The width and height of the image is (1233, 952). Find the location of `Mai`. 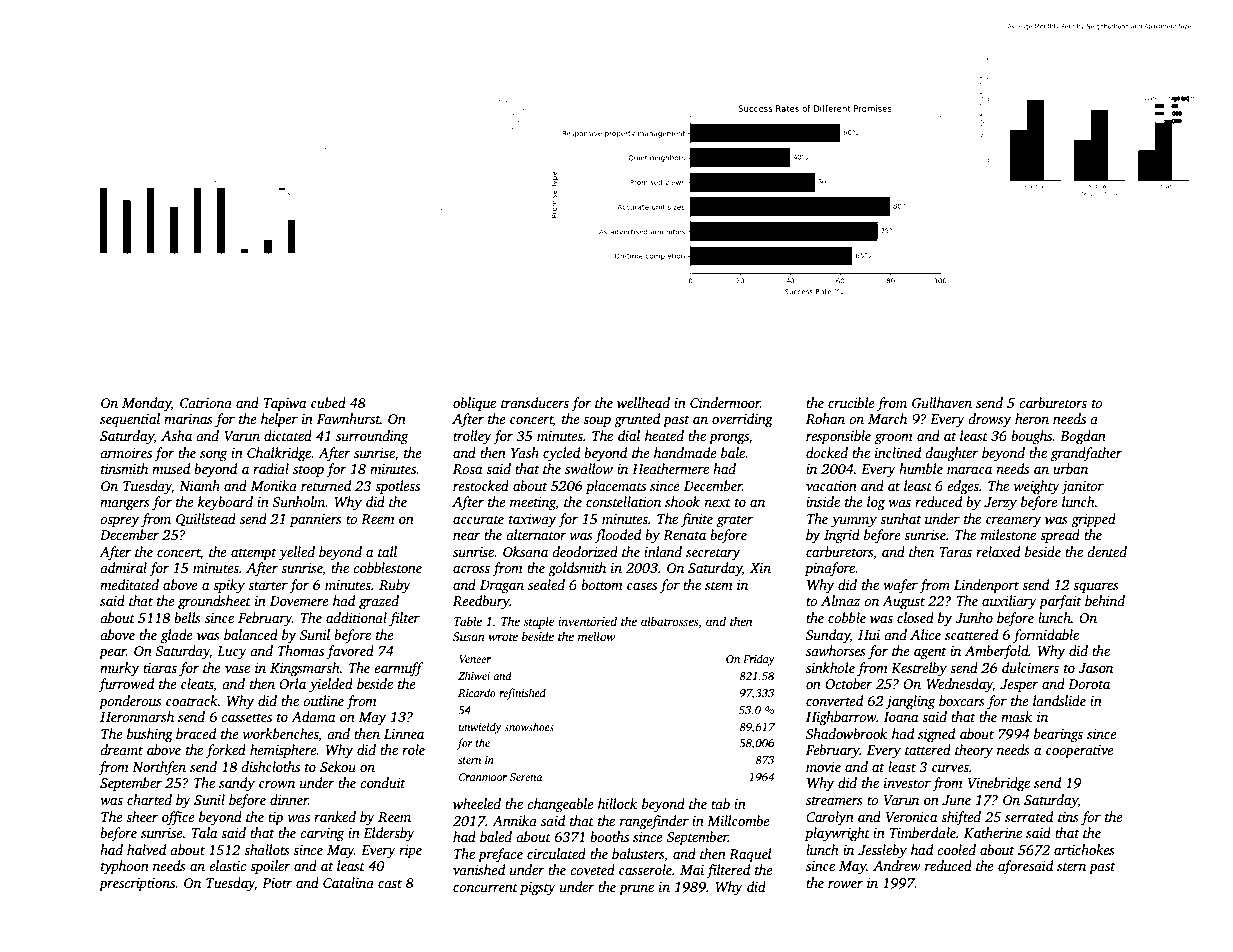

Mai is located at coordinates (692, 870).
